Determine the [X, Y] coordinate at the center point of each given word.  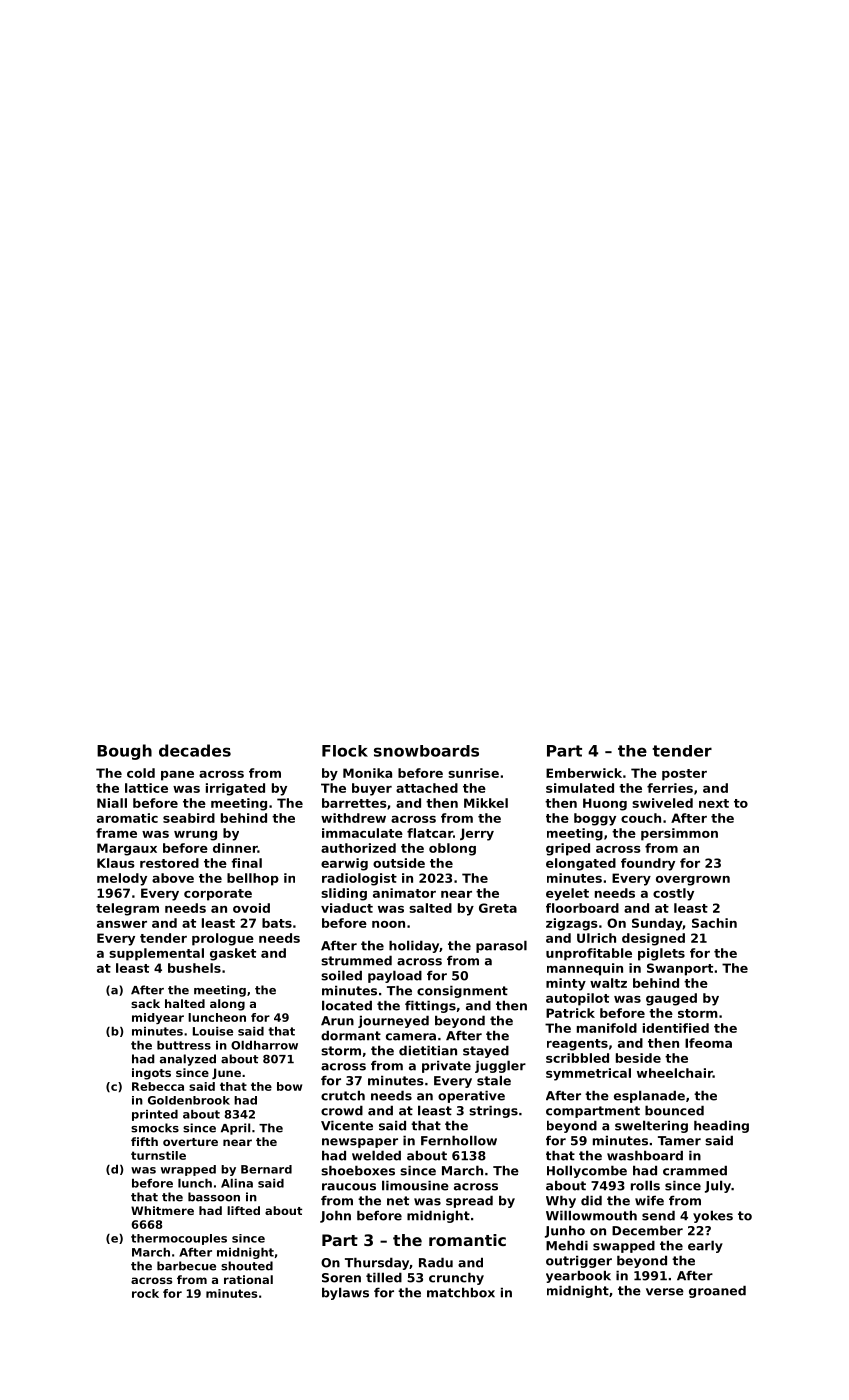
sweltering [651, 1126]
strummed [356, 960]
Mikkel [486, 803]
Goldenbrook [189, 1100]
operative [471, 1096]
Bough [124, 752]
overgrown [693, 881]
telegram [127, 909]
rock [145, 1293]
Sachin [714, 923]
